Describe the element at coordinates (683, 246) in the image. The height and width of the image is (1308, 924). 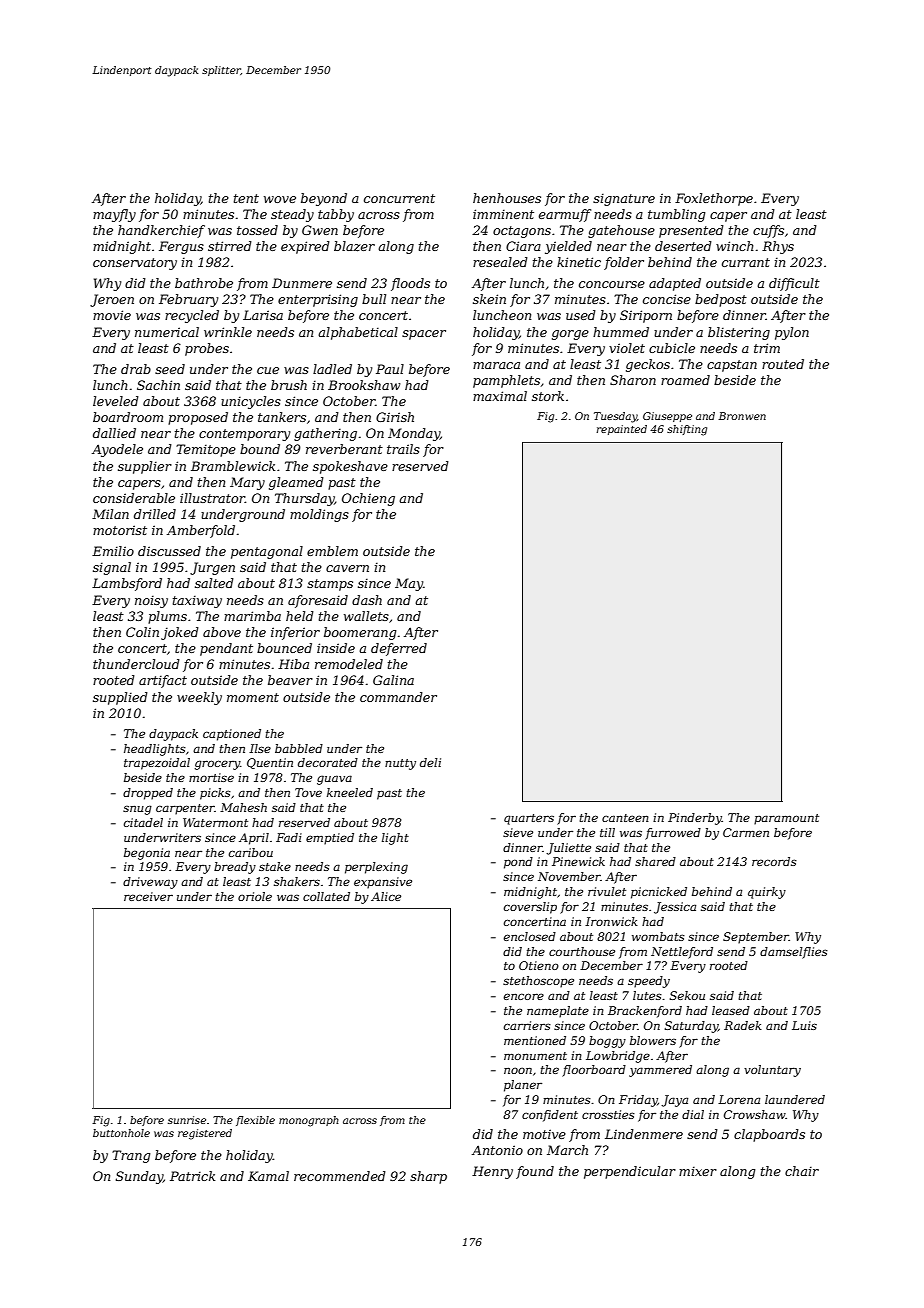
I see `deserted` at that location.
